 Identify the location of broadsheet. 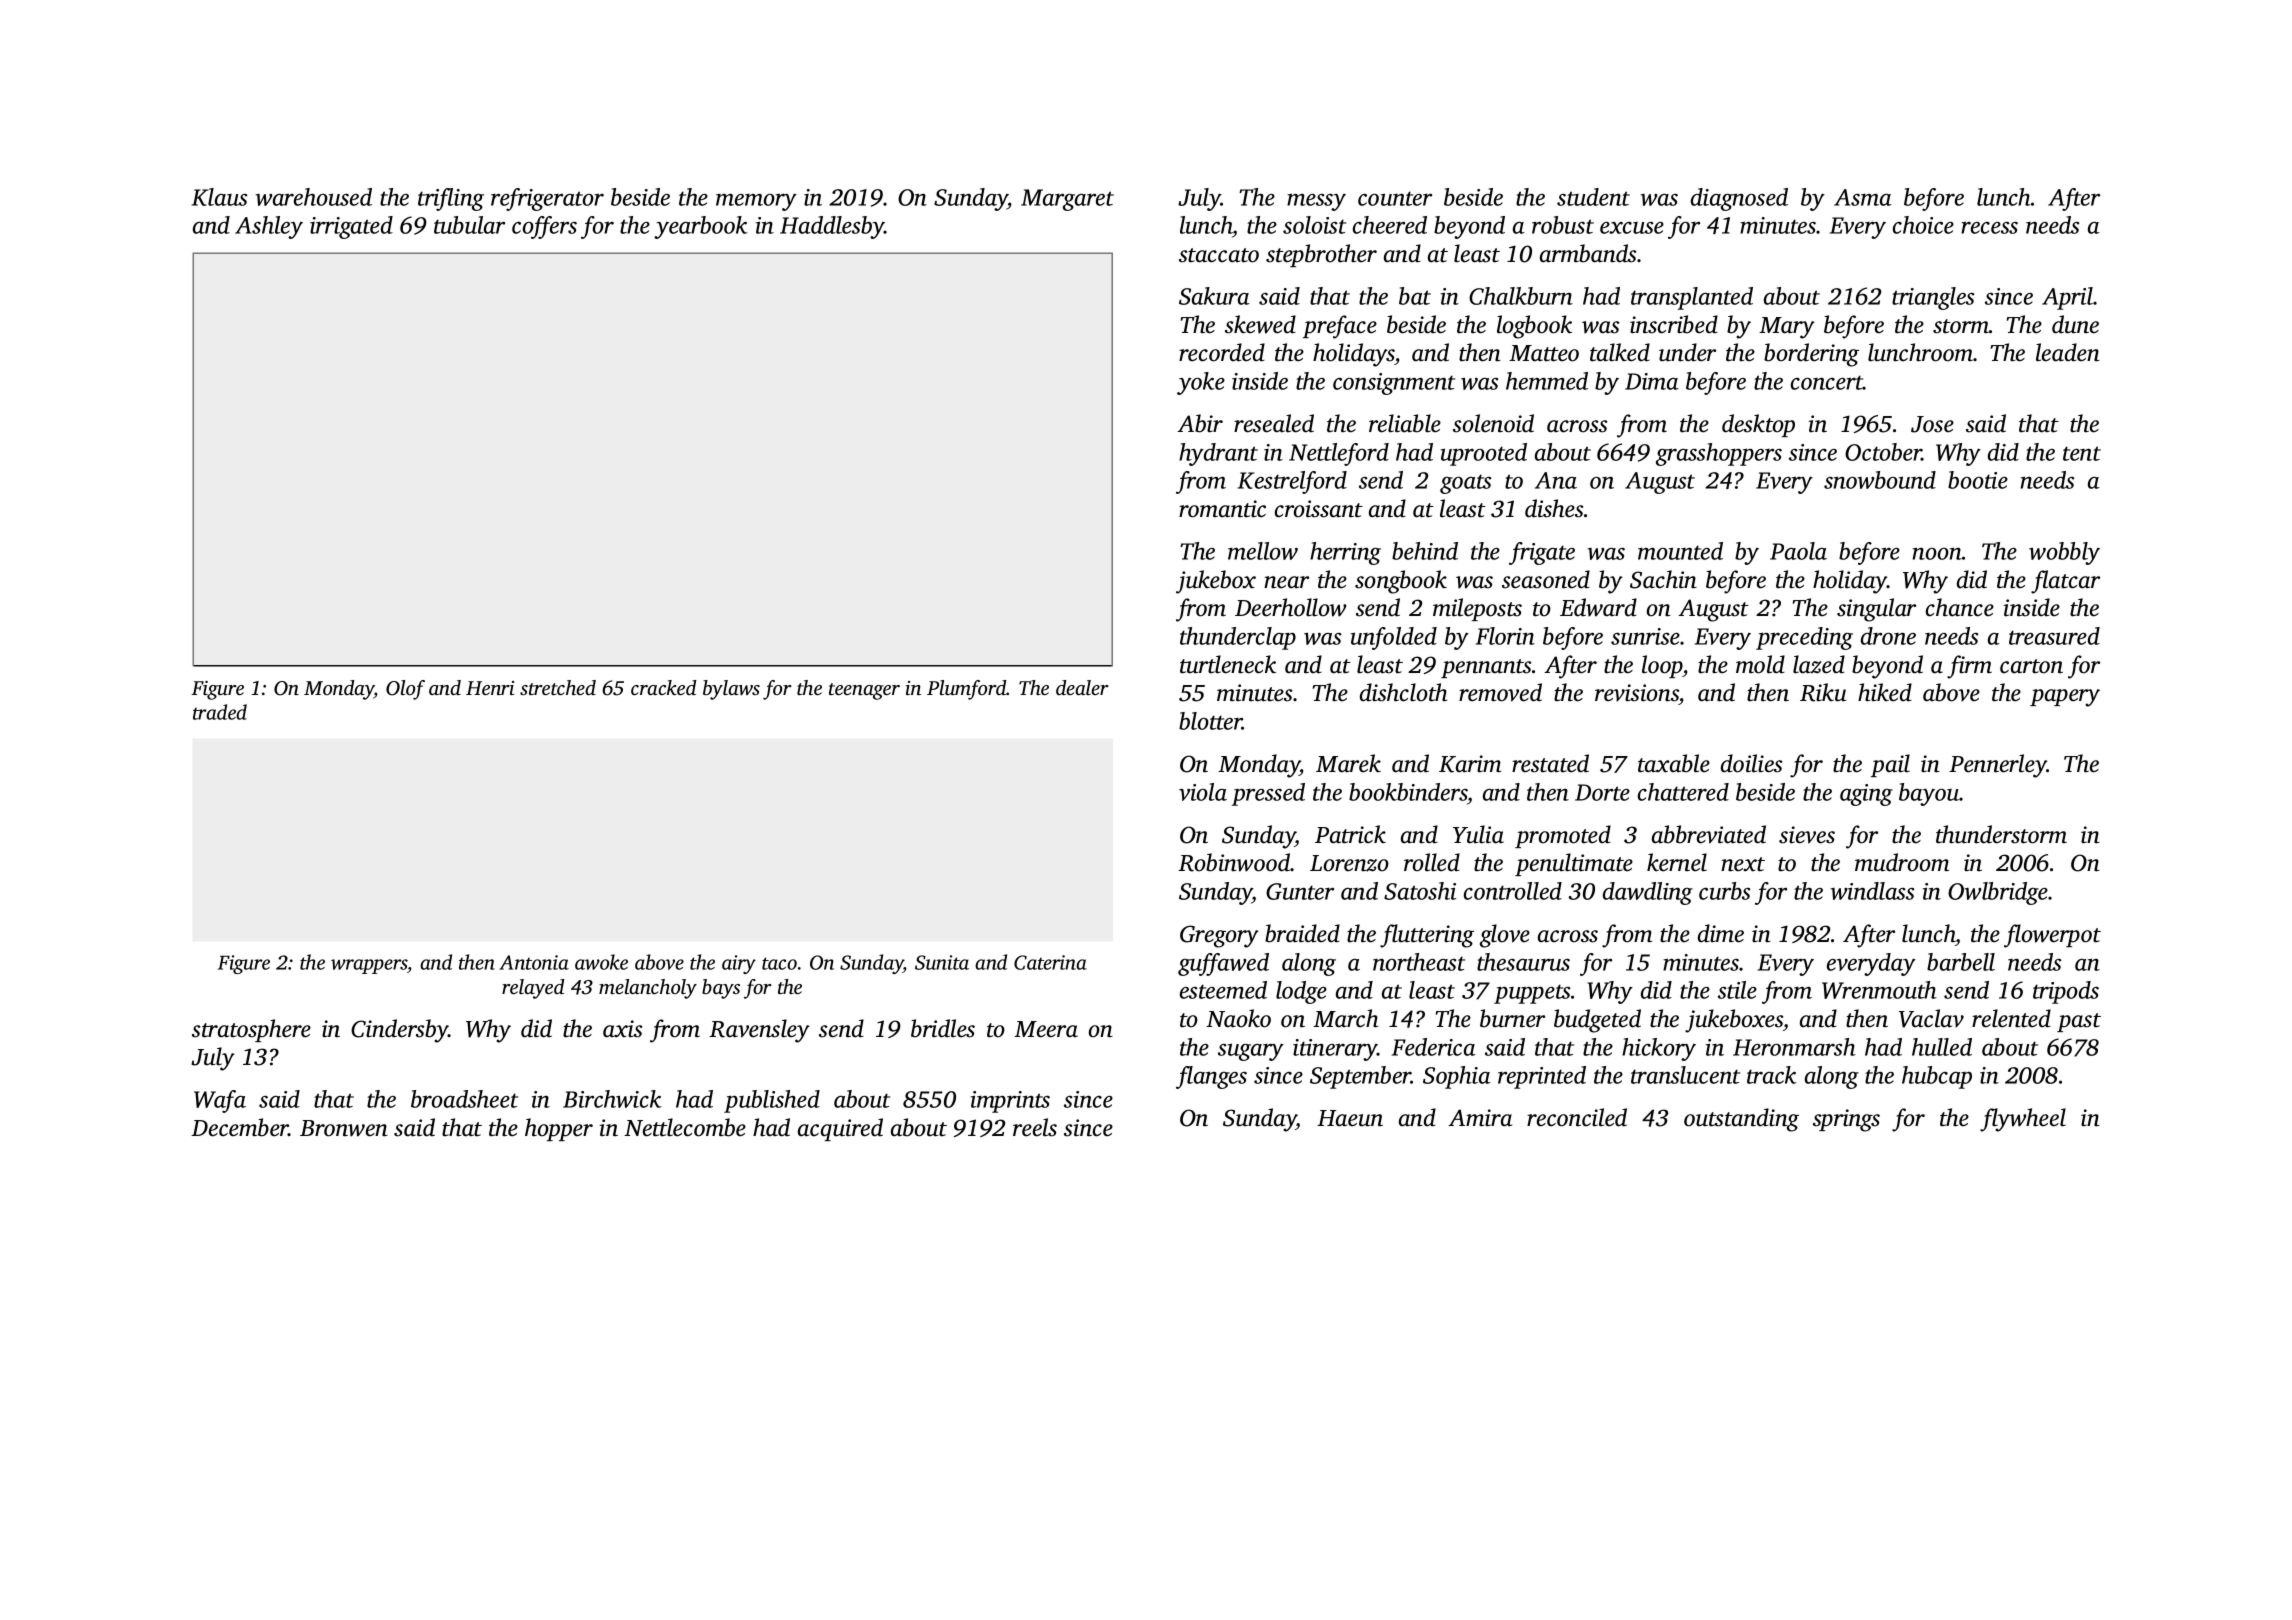
(464, 1099).
